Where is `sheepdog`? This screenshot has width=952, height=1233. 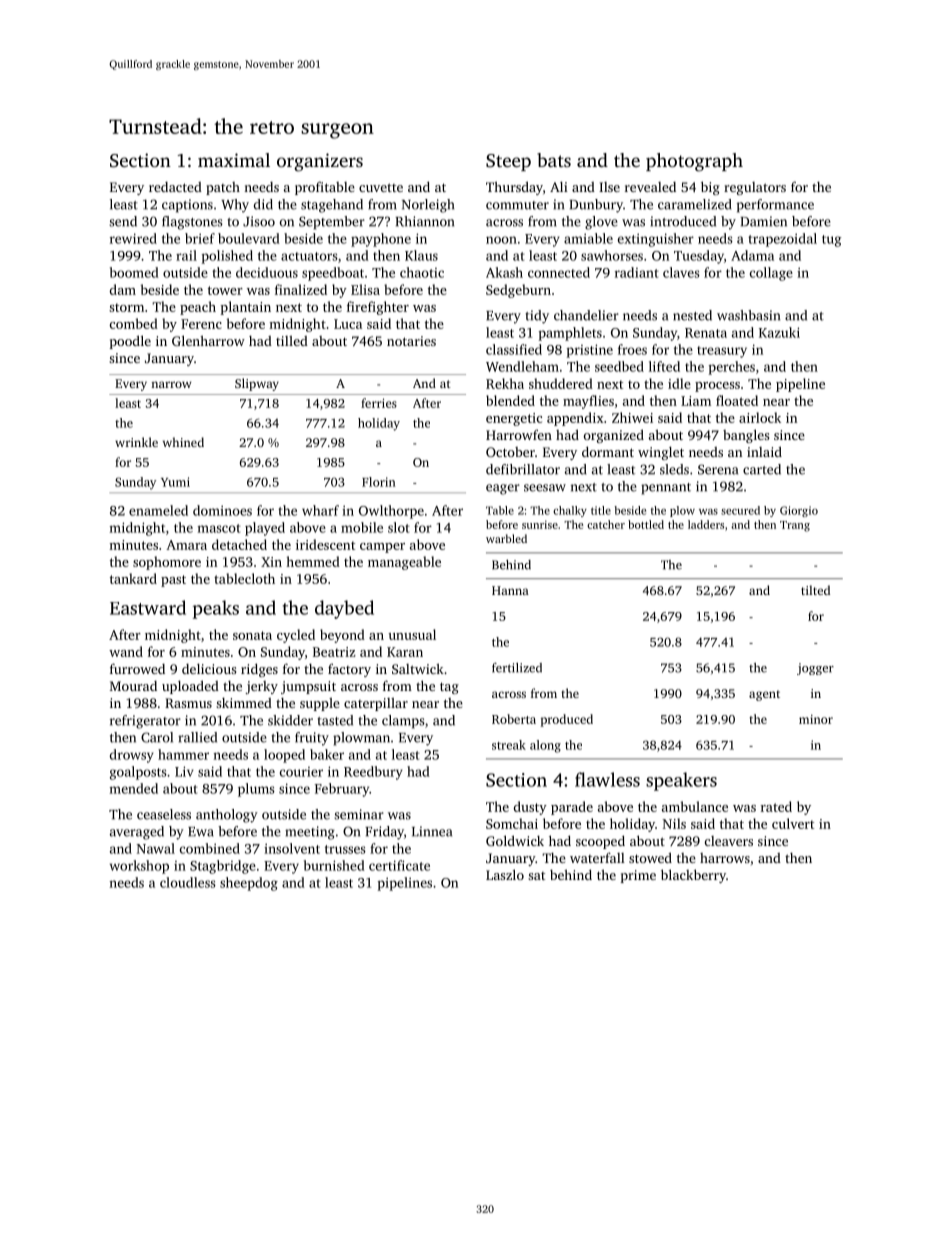
sheepdog is located at coordinates (249, 884).
